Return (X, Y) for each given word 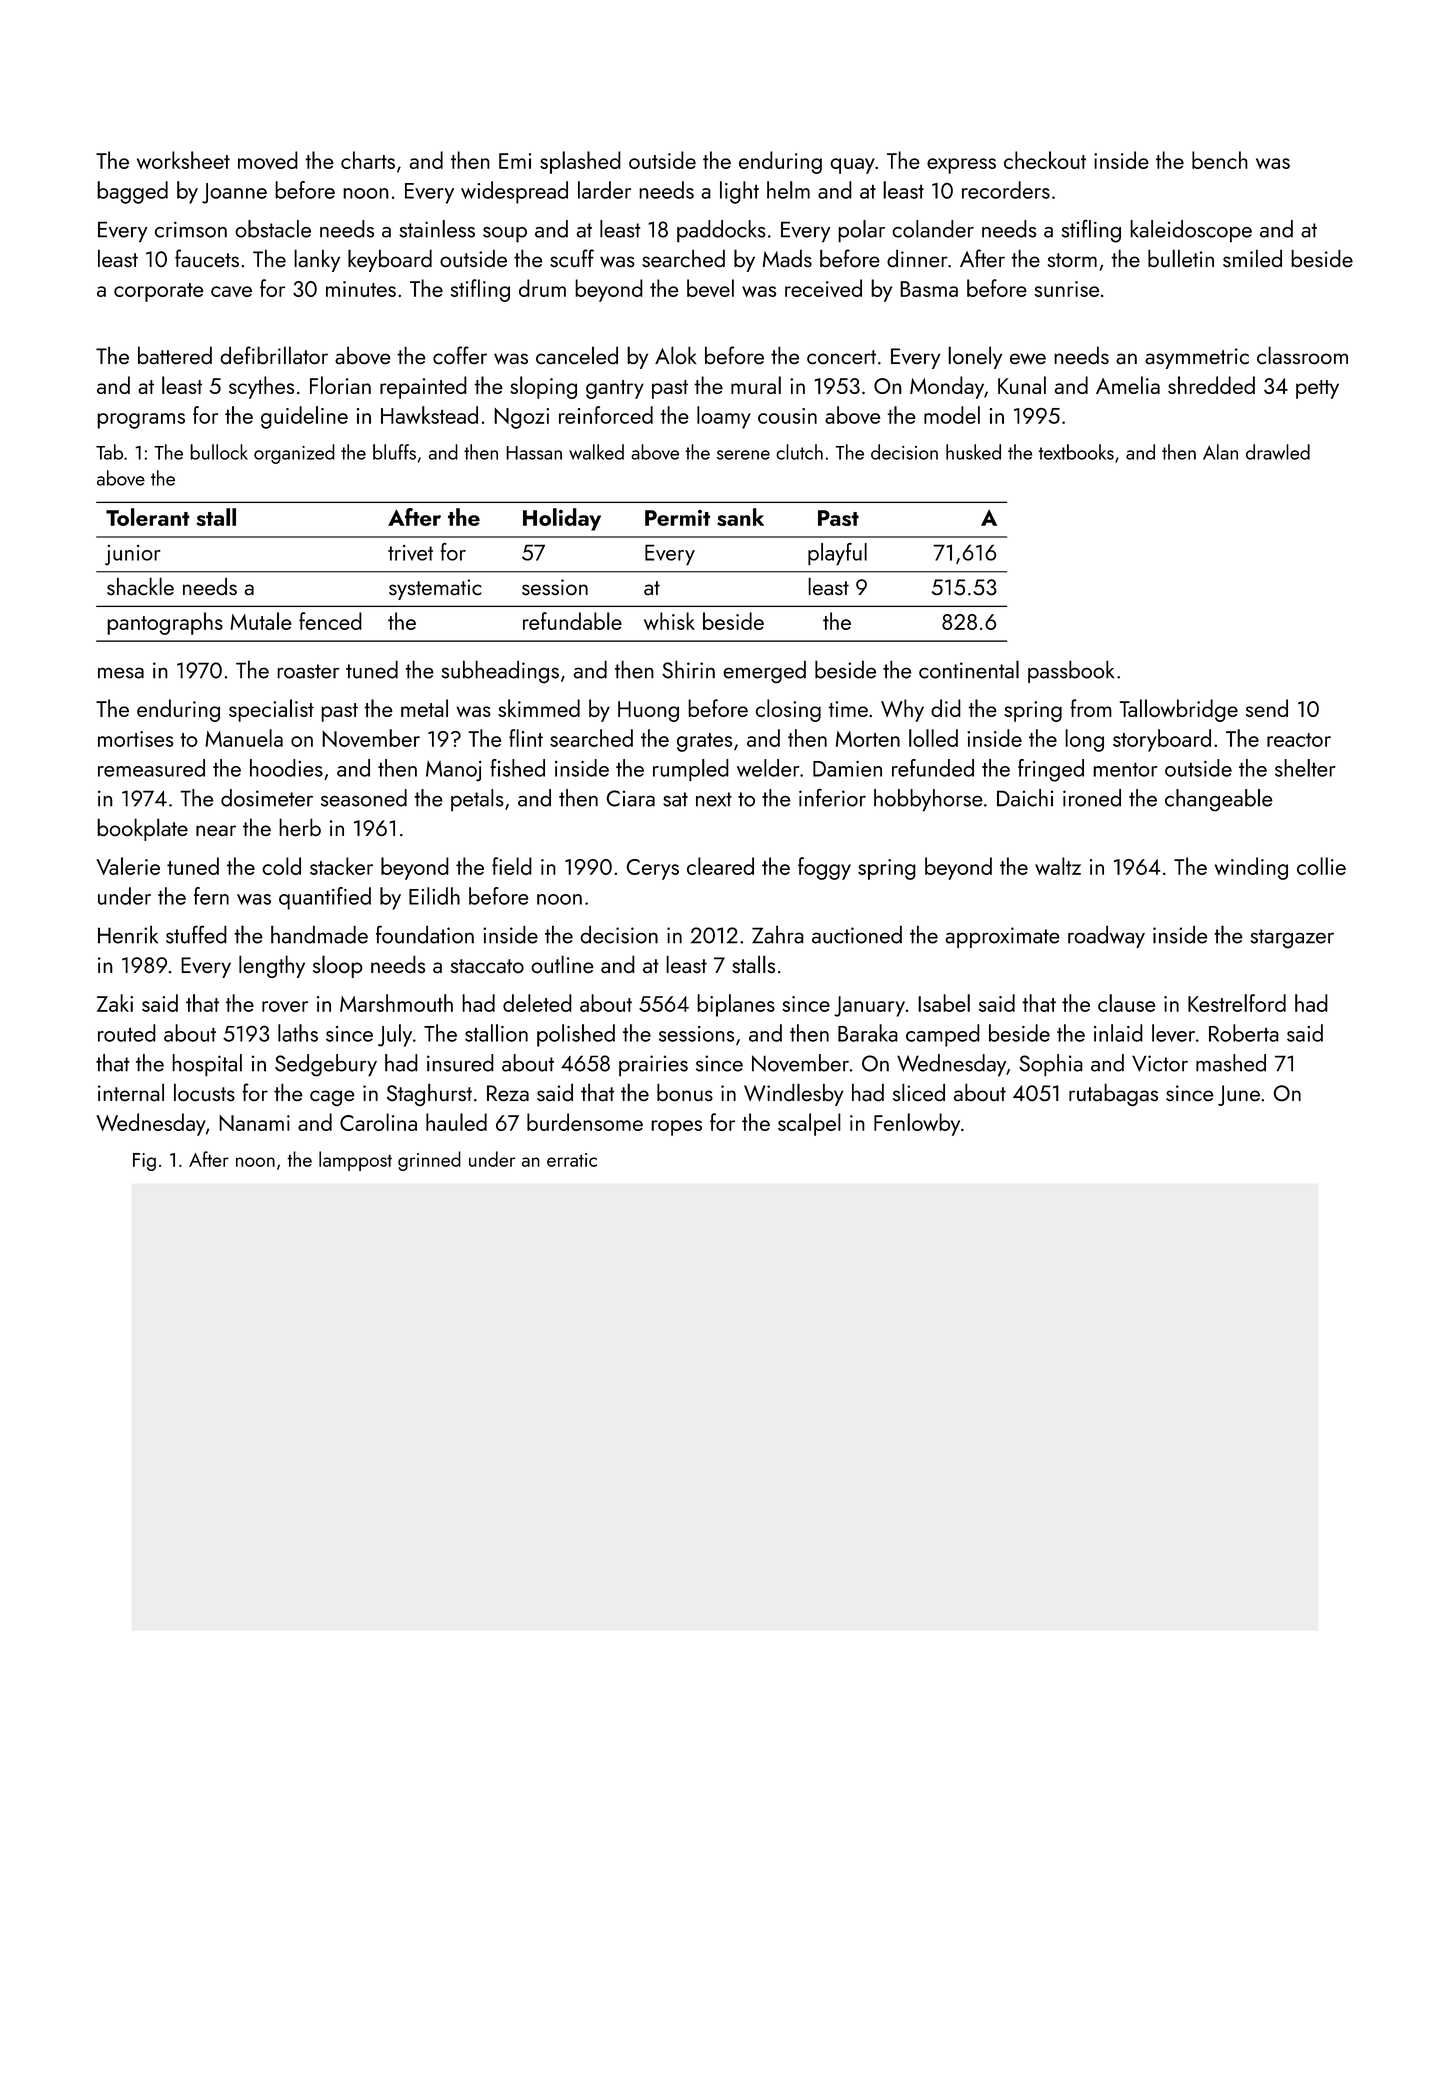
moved (268, 160)
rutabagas (1113, 1094)
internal (131, 1092)
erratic (572, 1160)
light (739, 192)
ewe (1028, 359)
